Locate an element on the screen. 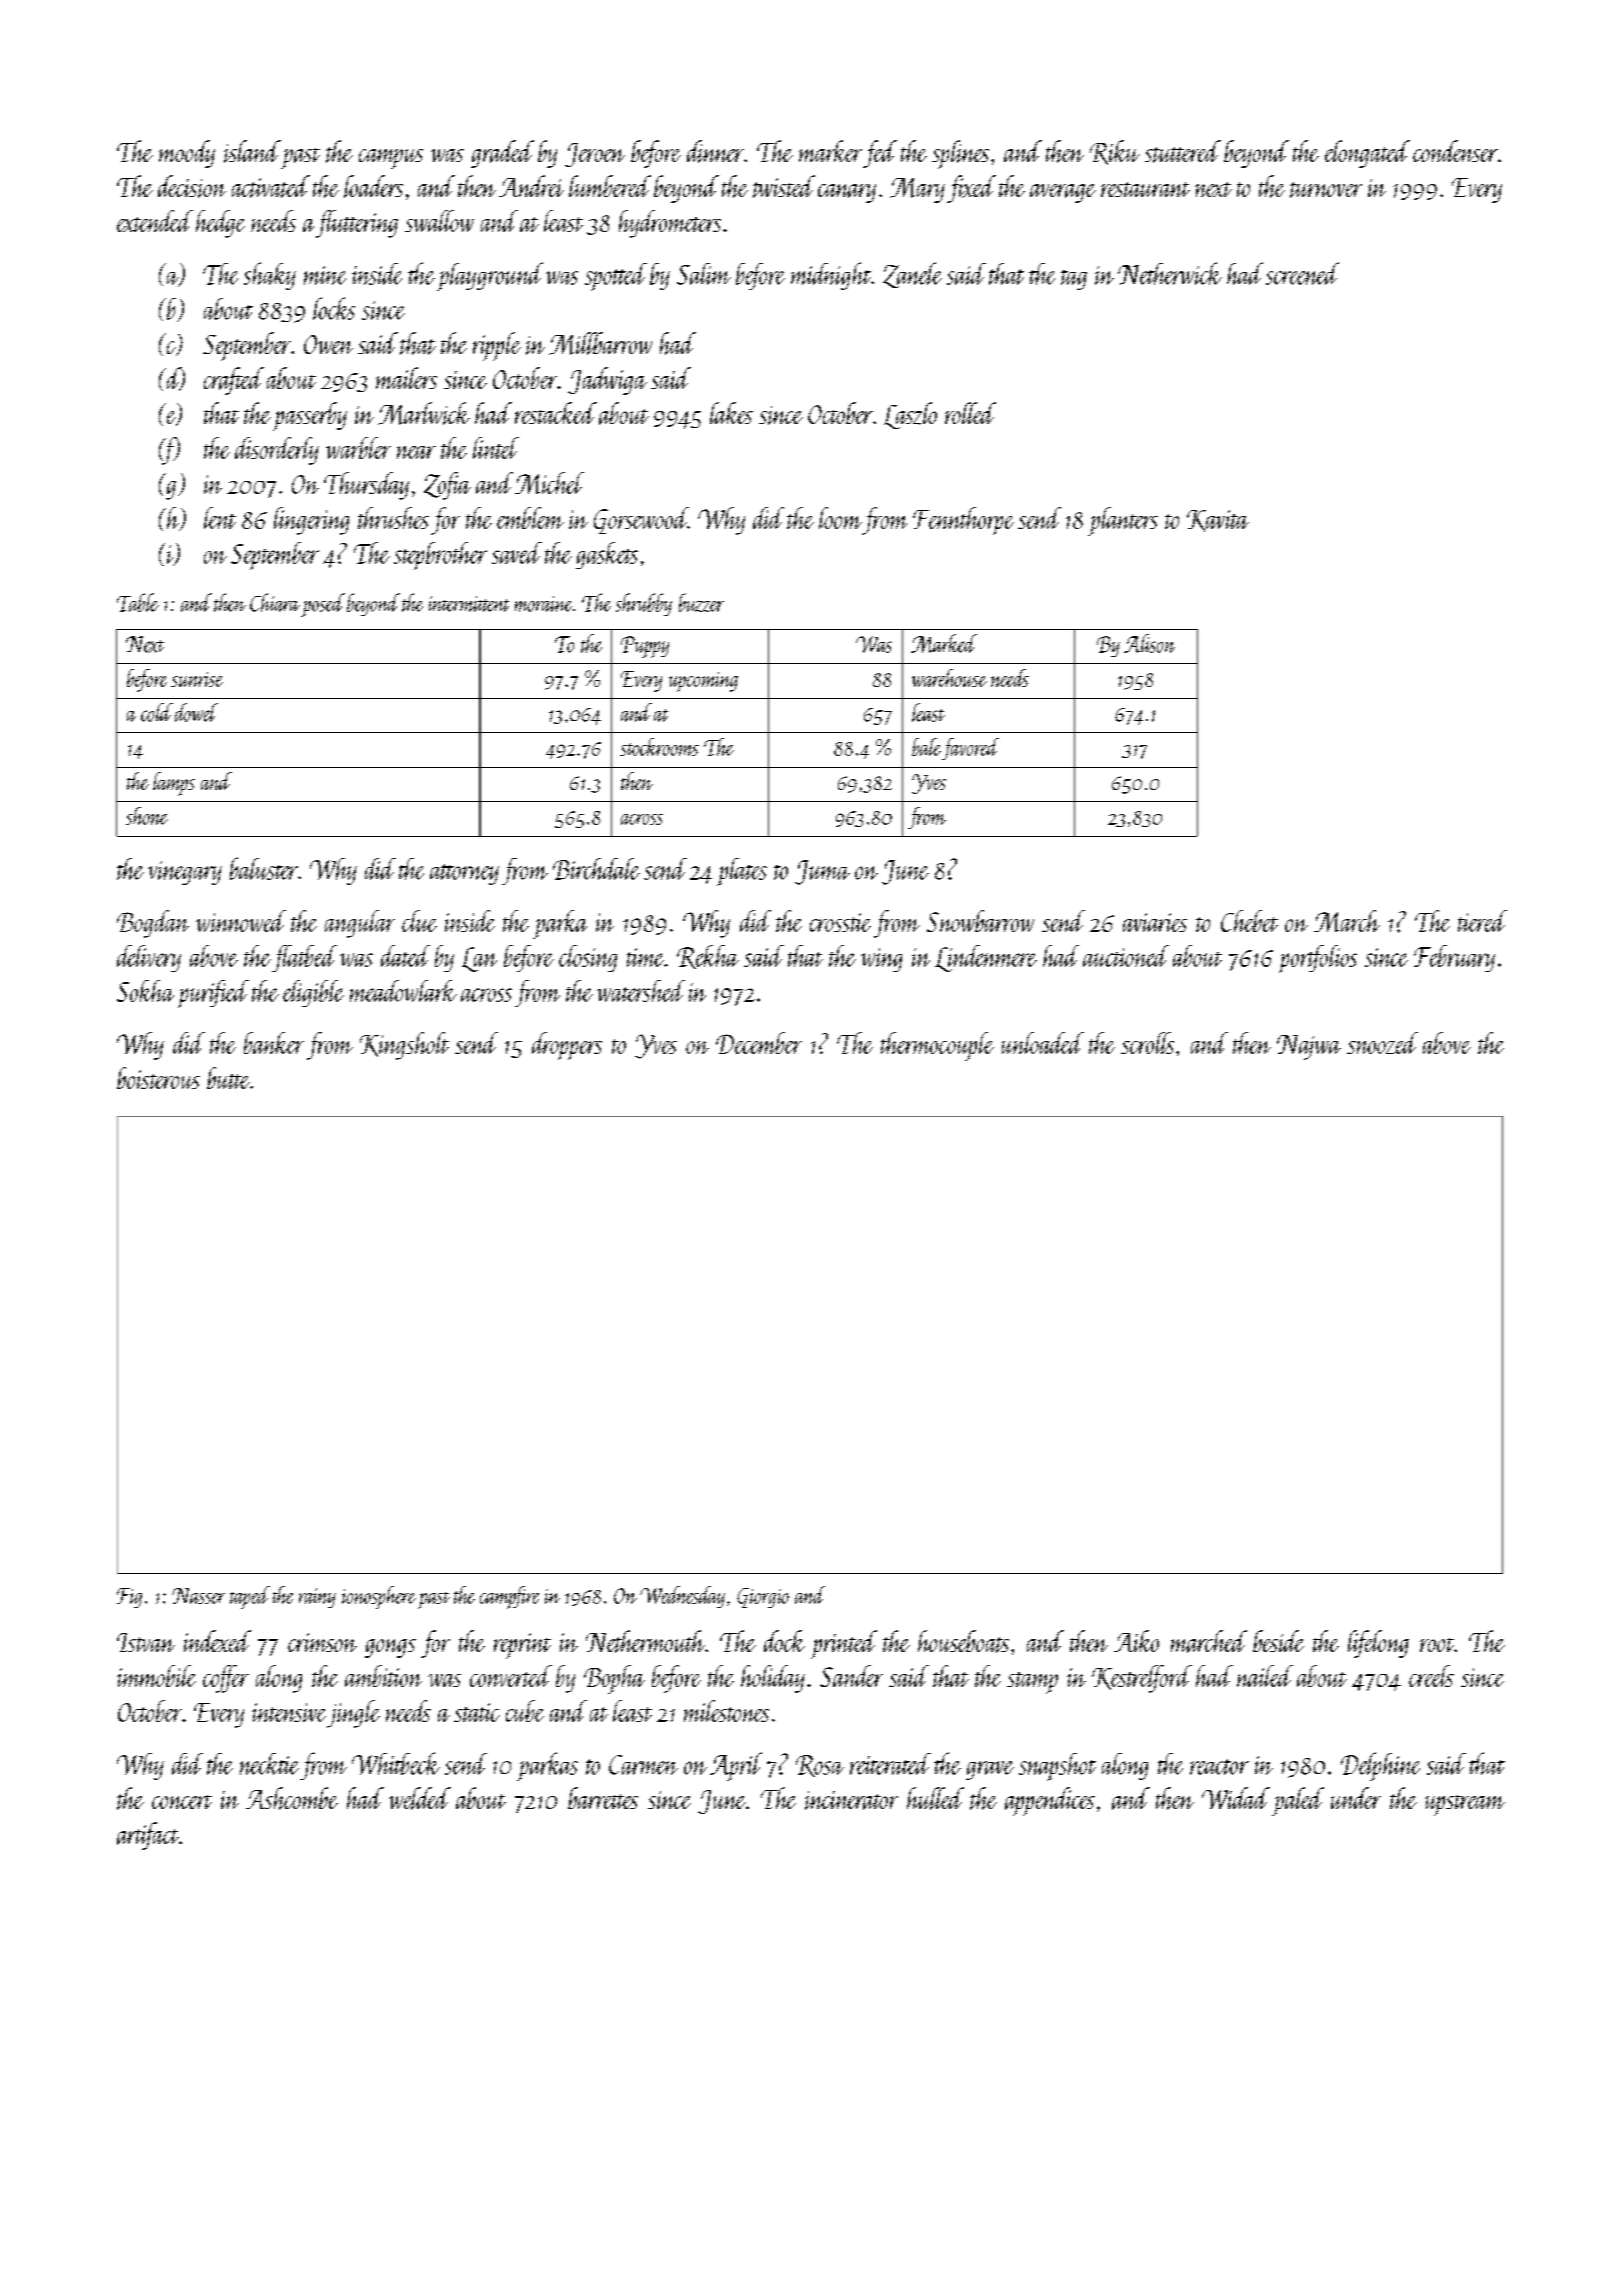 The image size is (1620, 2292). attorney is located at coordinates (464, 874).
